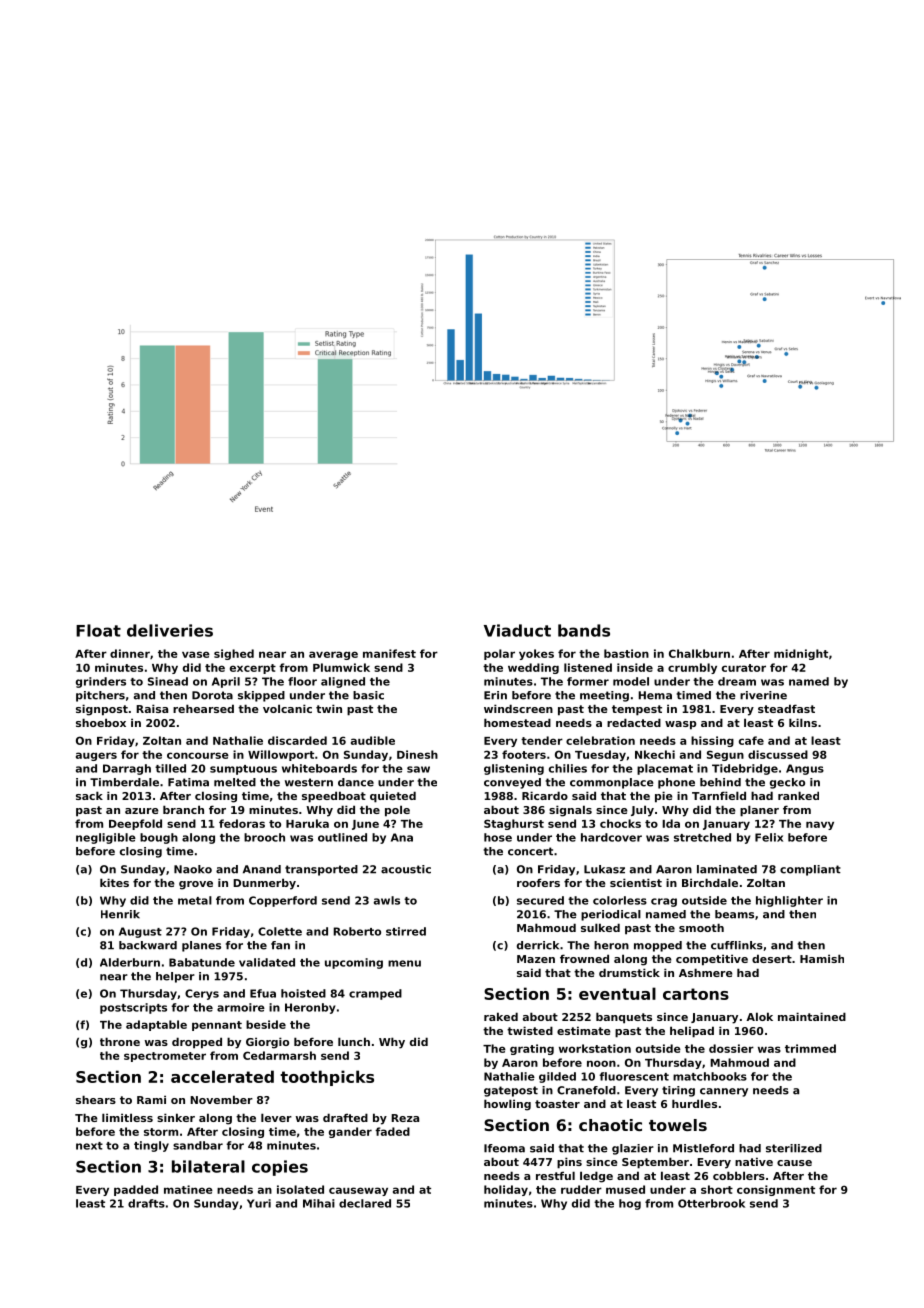  Describe the element at coordinates (810, 870) in the screenshot. I see `compliant` at that location.
